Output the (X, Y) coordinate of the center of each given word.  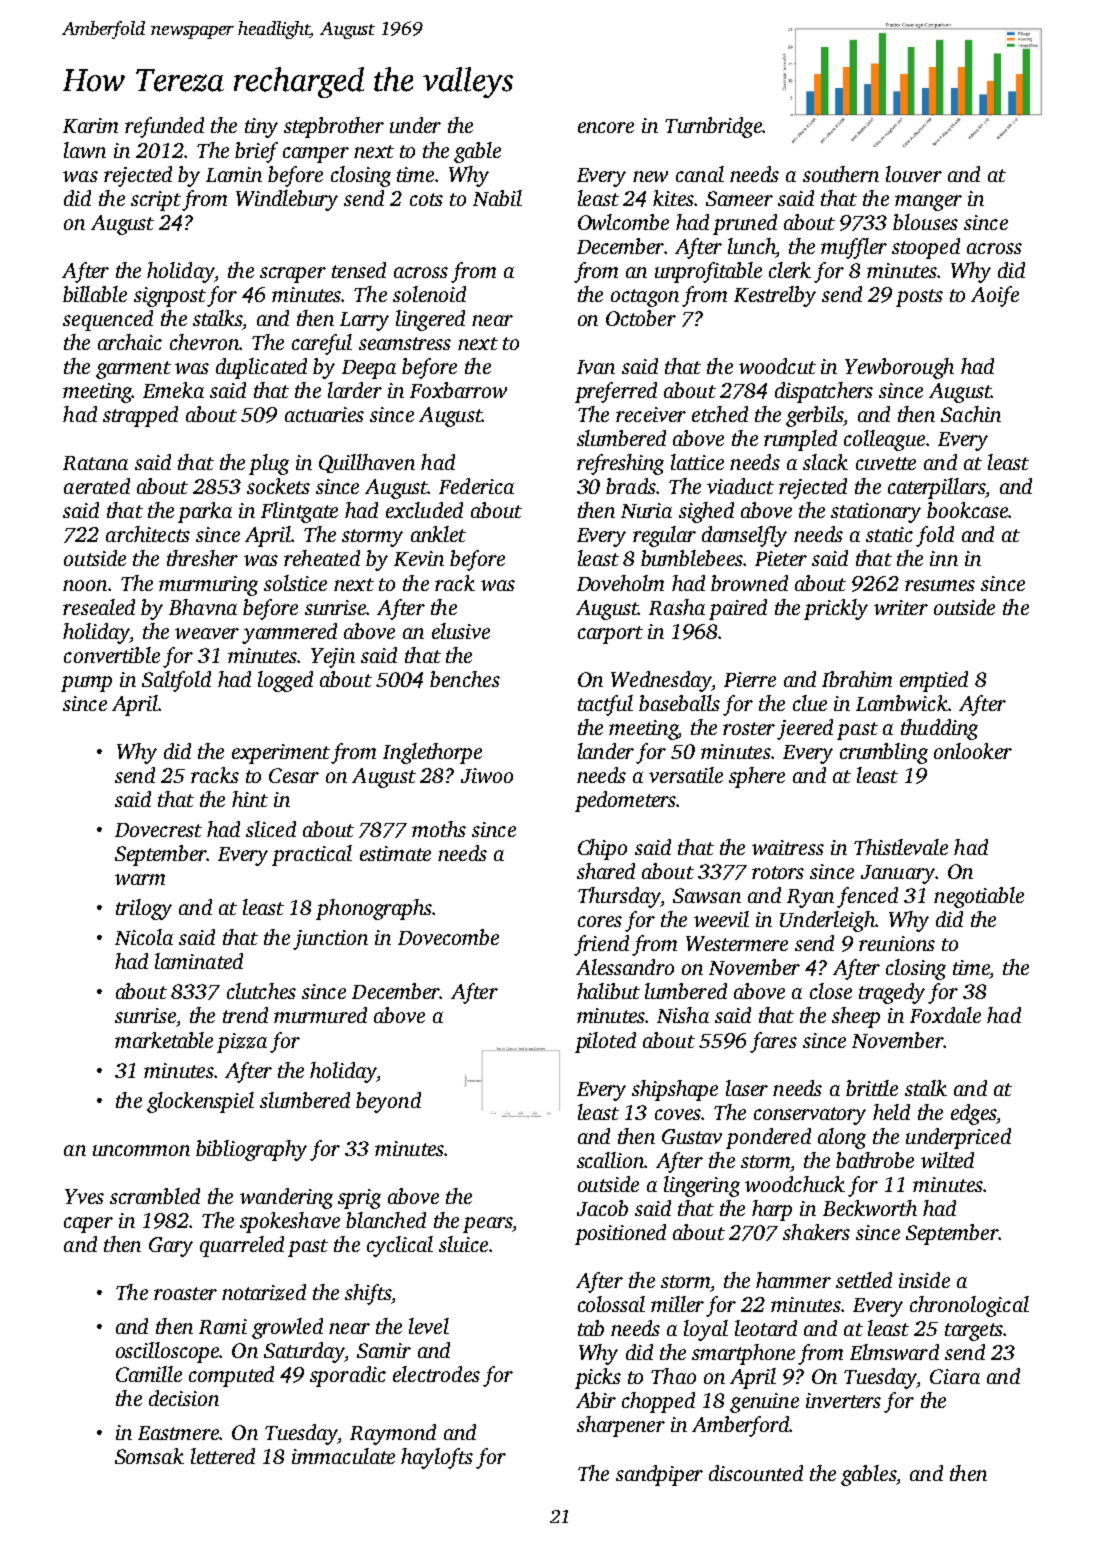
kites (673, 198)
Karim (90, 125)
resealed (99, 607)
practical (312, 855)
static (889, 534)
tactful (605, 705)
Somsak (149, 1456)
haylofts (437, 1458)
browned (749, 583)
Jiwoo (487, 775)
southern (841, 174)
